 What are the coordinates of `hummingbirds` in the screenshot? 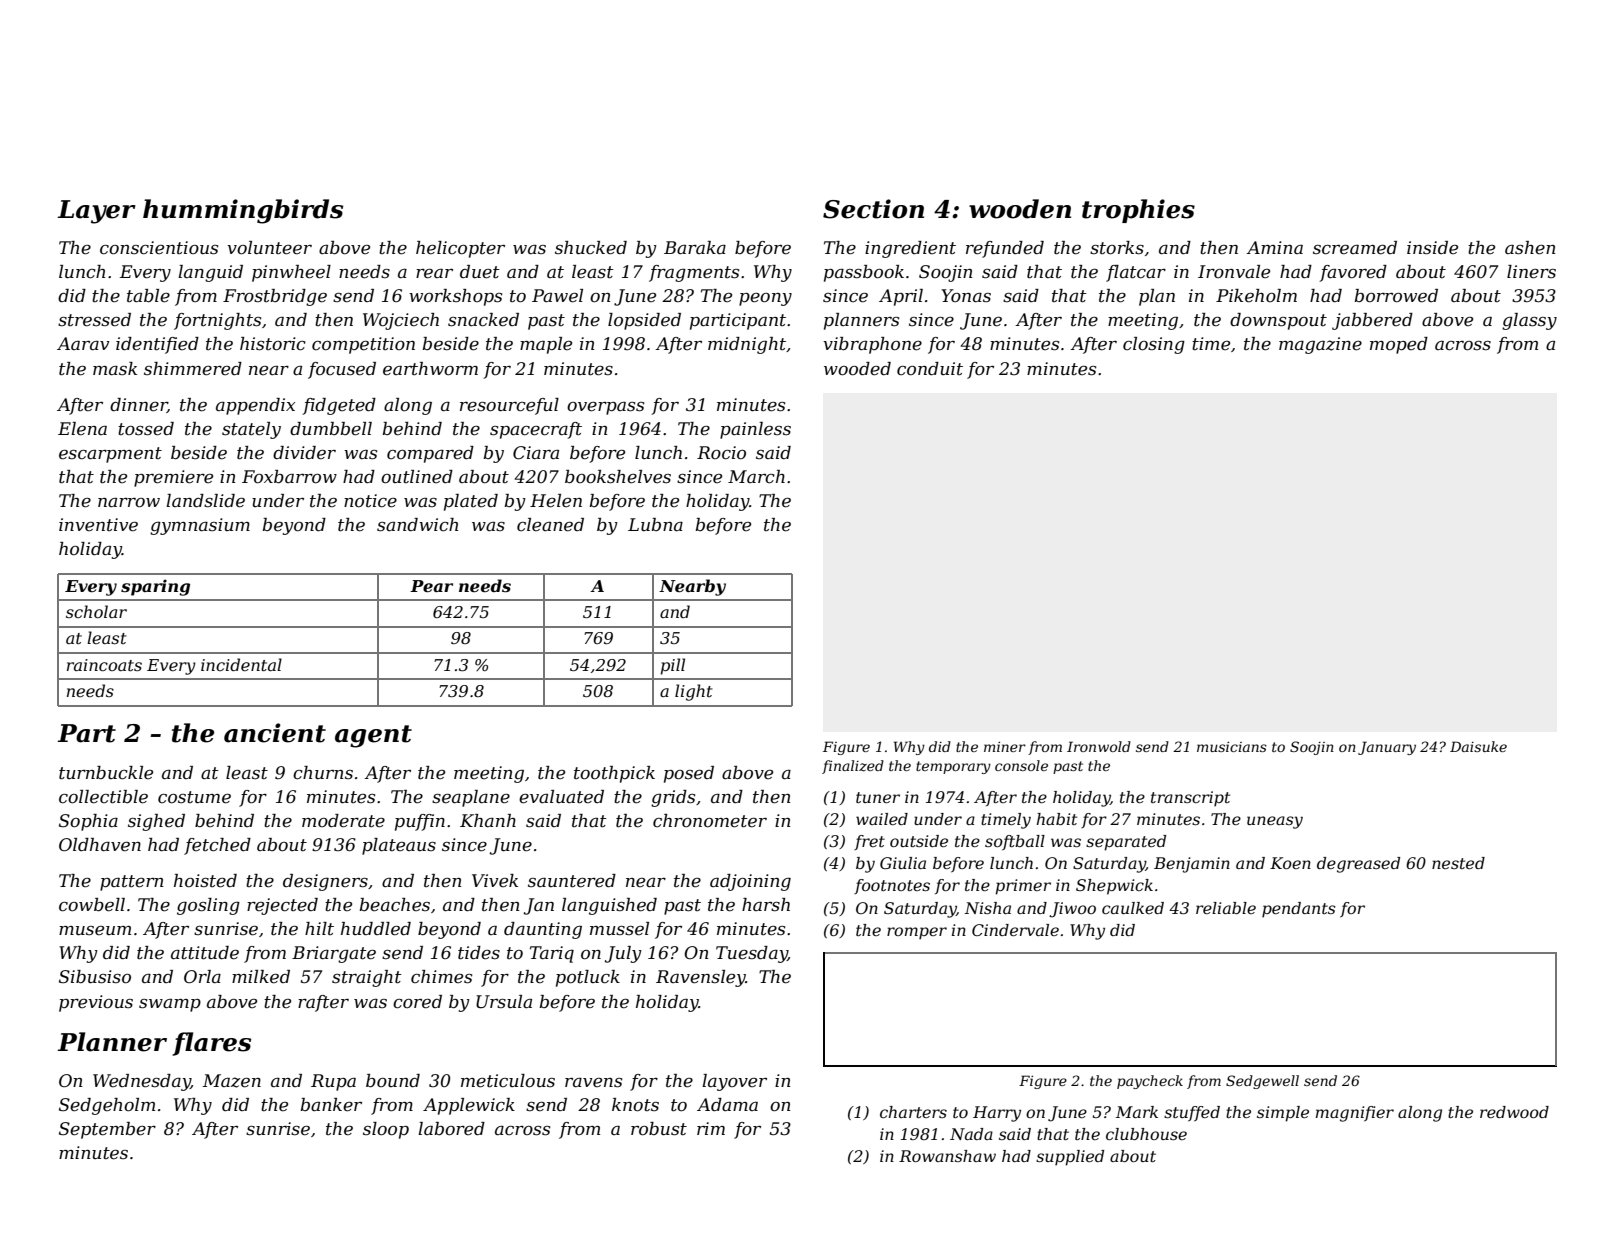 It's located at (243, 211).
